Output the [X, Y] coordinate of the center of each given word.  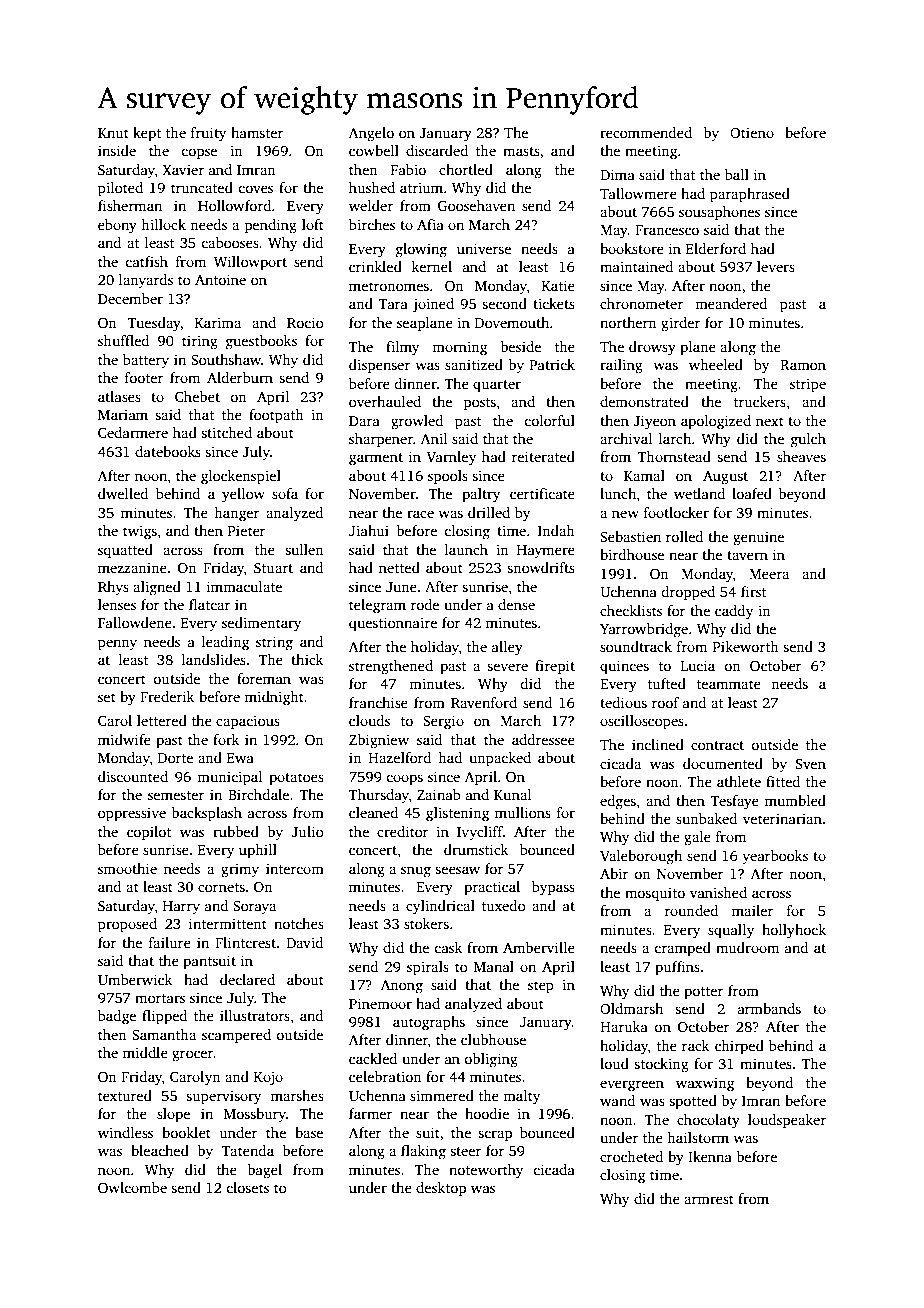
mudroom [747, 947]
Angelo [371, 134]
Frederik [167, 696]
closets [248, 1187]
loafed [752, 493]
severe [507, 667]
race [420, 514]
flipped [164, 1017]
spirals [428, 968]
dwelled [123, 493]
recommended [646, 132]
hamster [257, 132]
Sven [811, 764]
